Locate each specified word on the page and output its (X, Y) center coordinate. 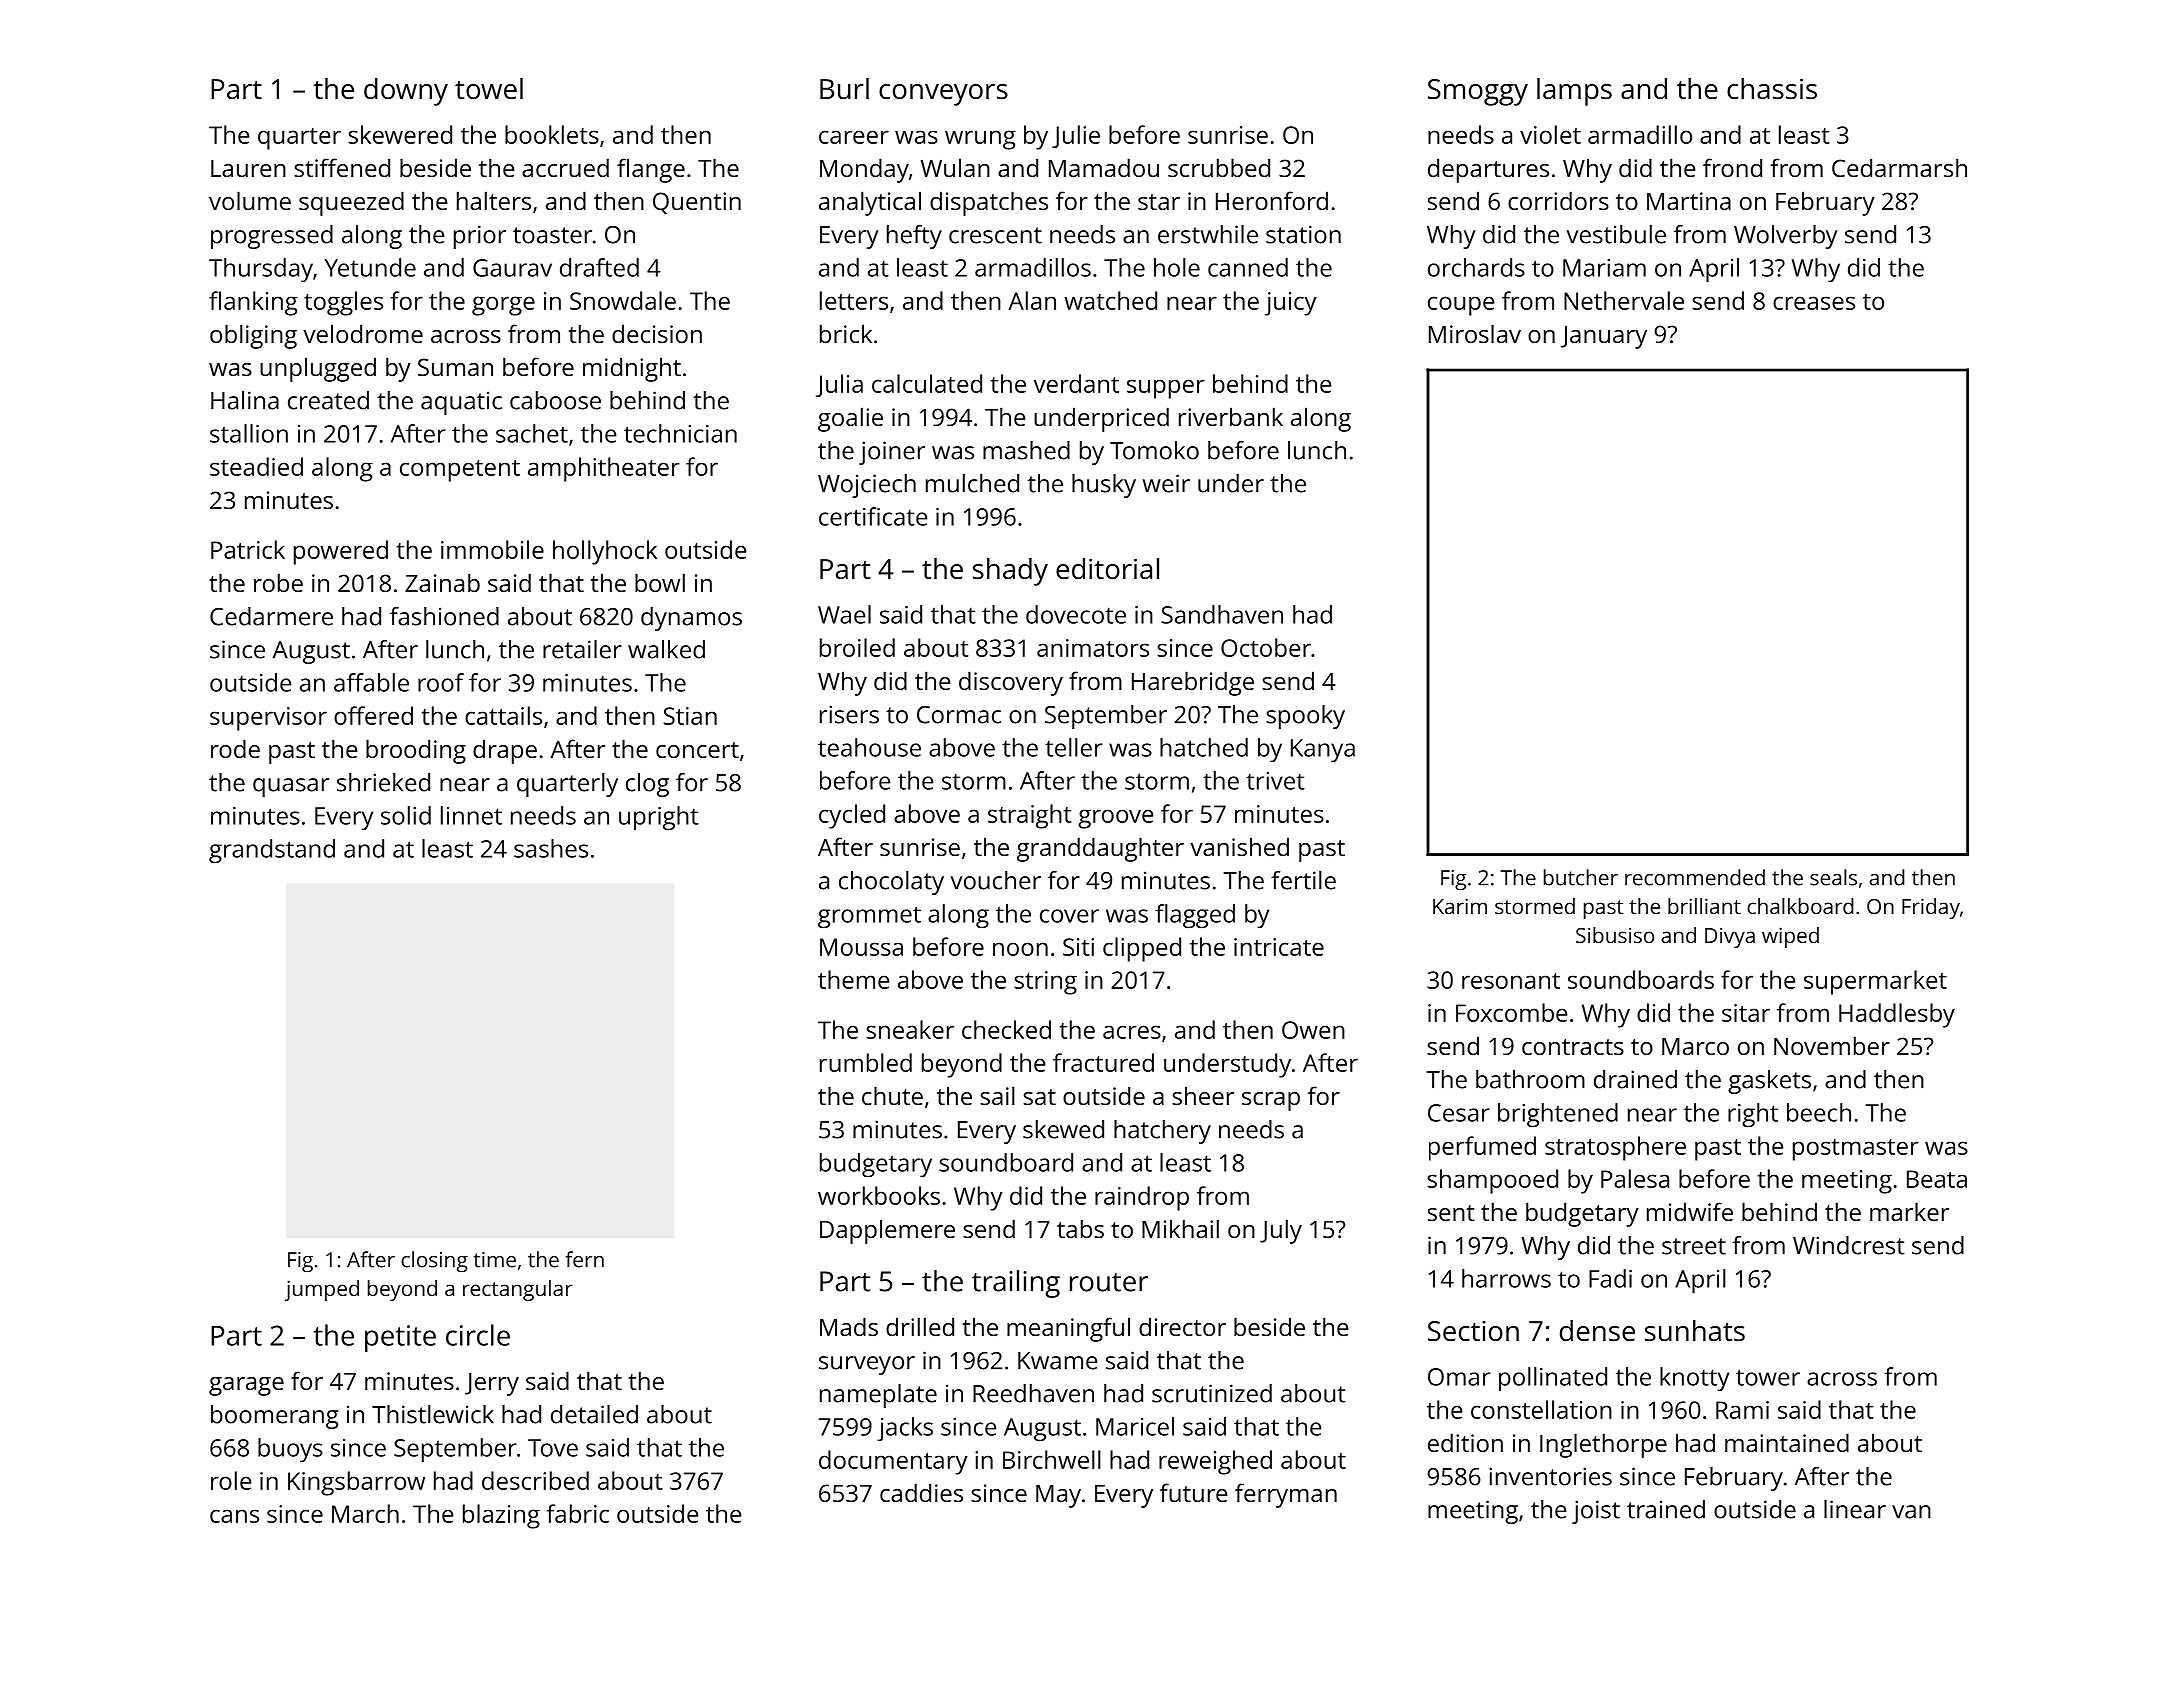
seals (1833, 877)
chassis (1772, 89)
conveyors (943, 95)
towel (489, 89)
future (1193, 1492)
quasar (291, 787)
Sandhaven (1222, 614)
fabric (578, 1513)
